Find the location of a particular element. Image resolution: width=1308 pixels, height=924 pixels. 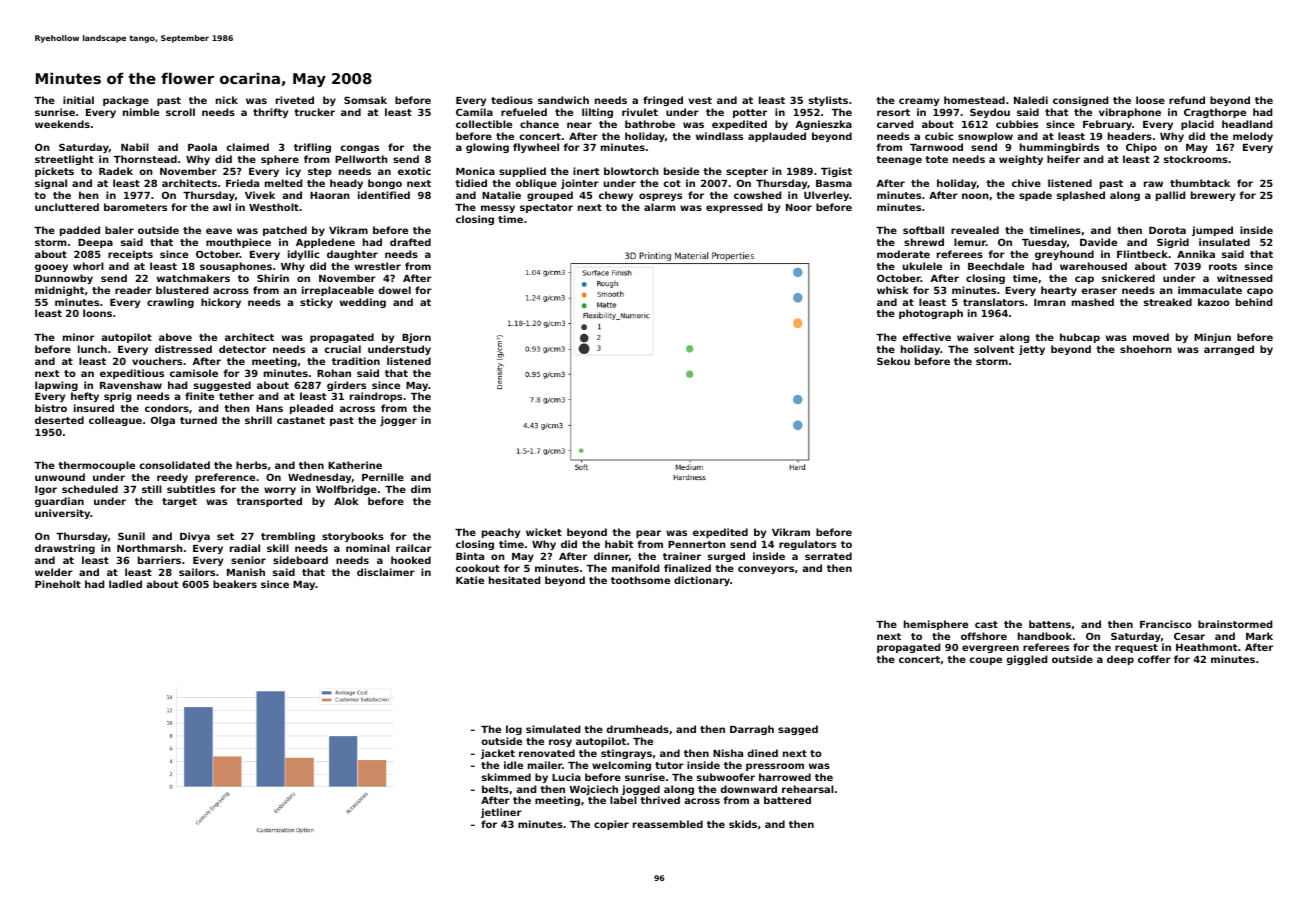

pleaded is located at coordinates (311, 409).
